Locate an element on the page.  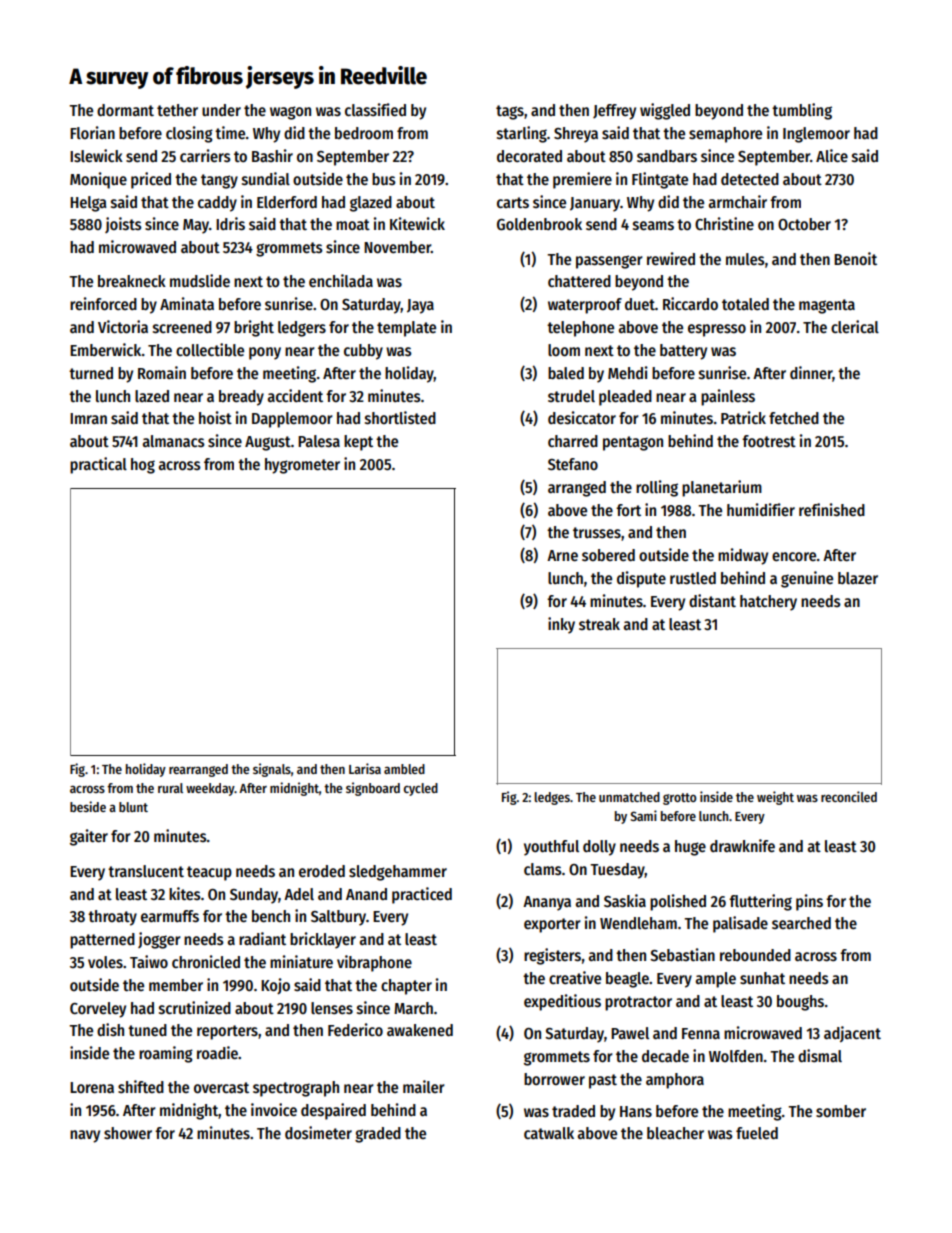
past is located at coordinates (603, 1081).
